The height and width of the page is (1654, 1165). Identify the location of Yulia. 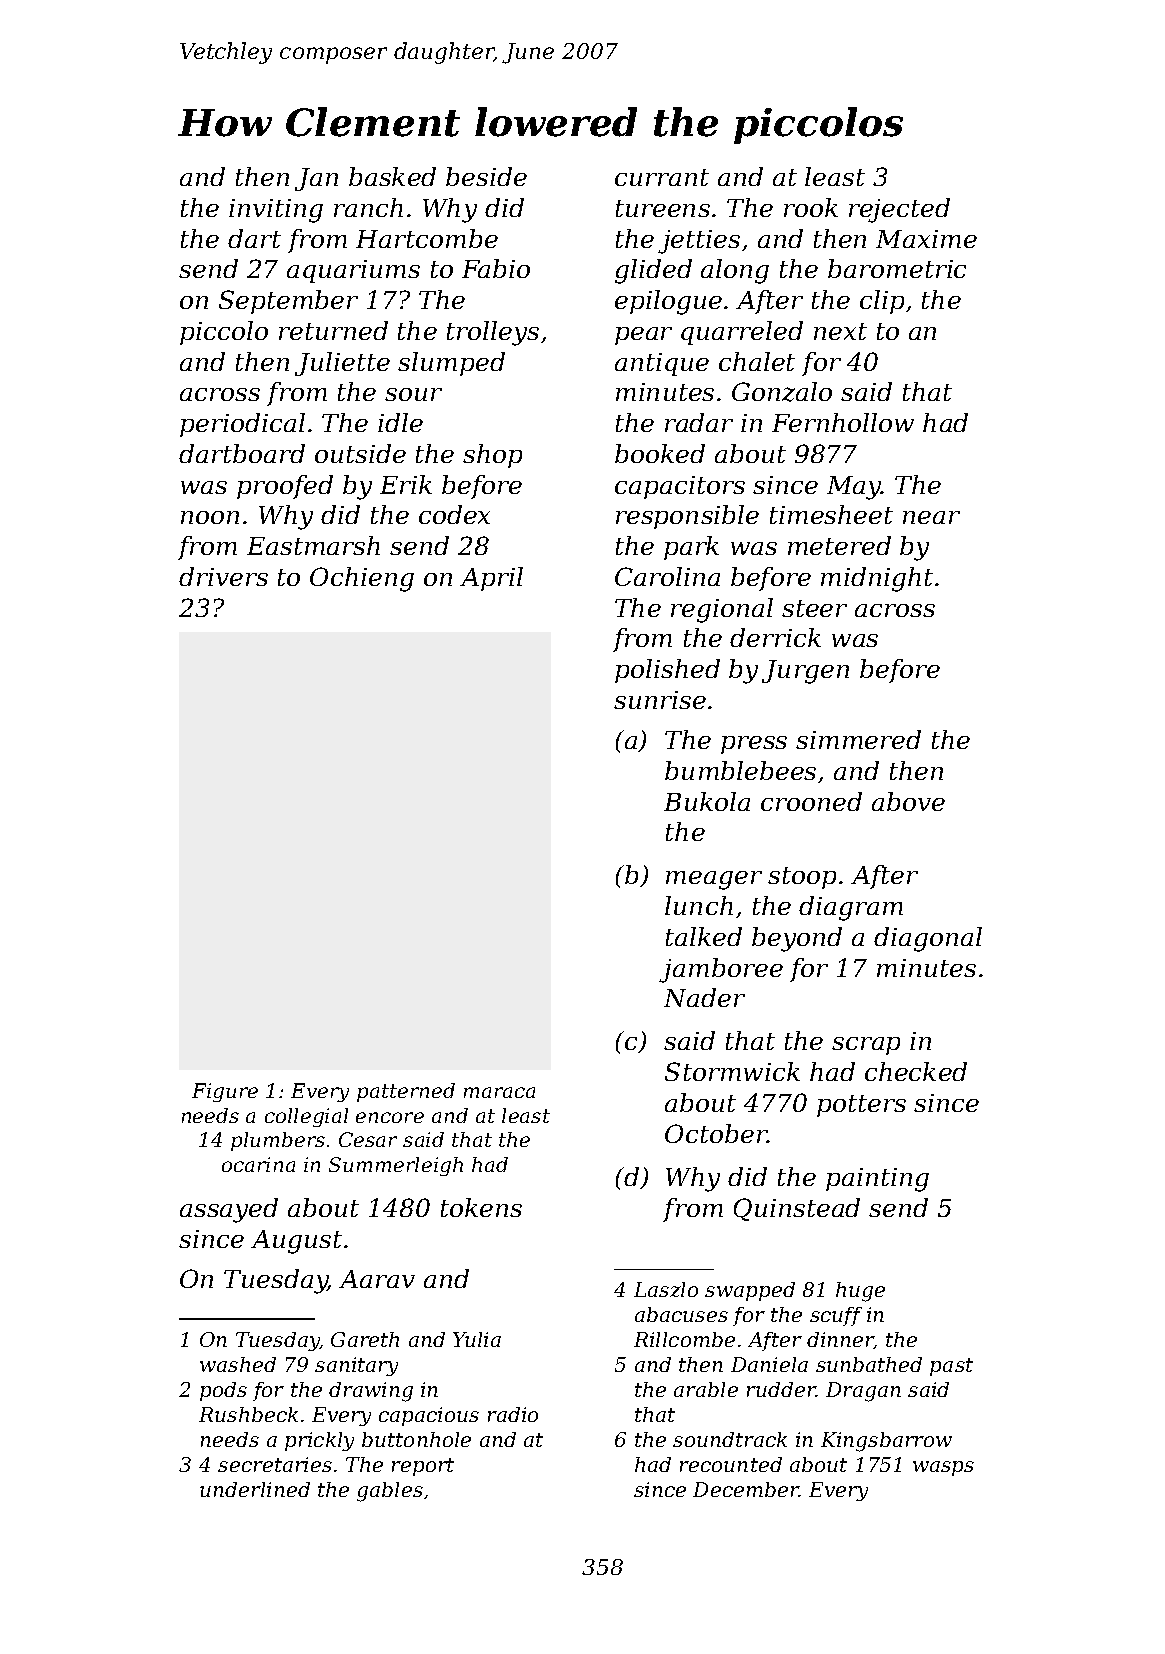
(477, 1339).
